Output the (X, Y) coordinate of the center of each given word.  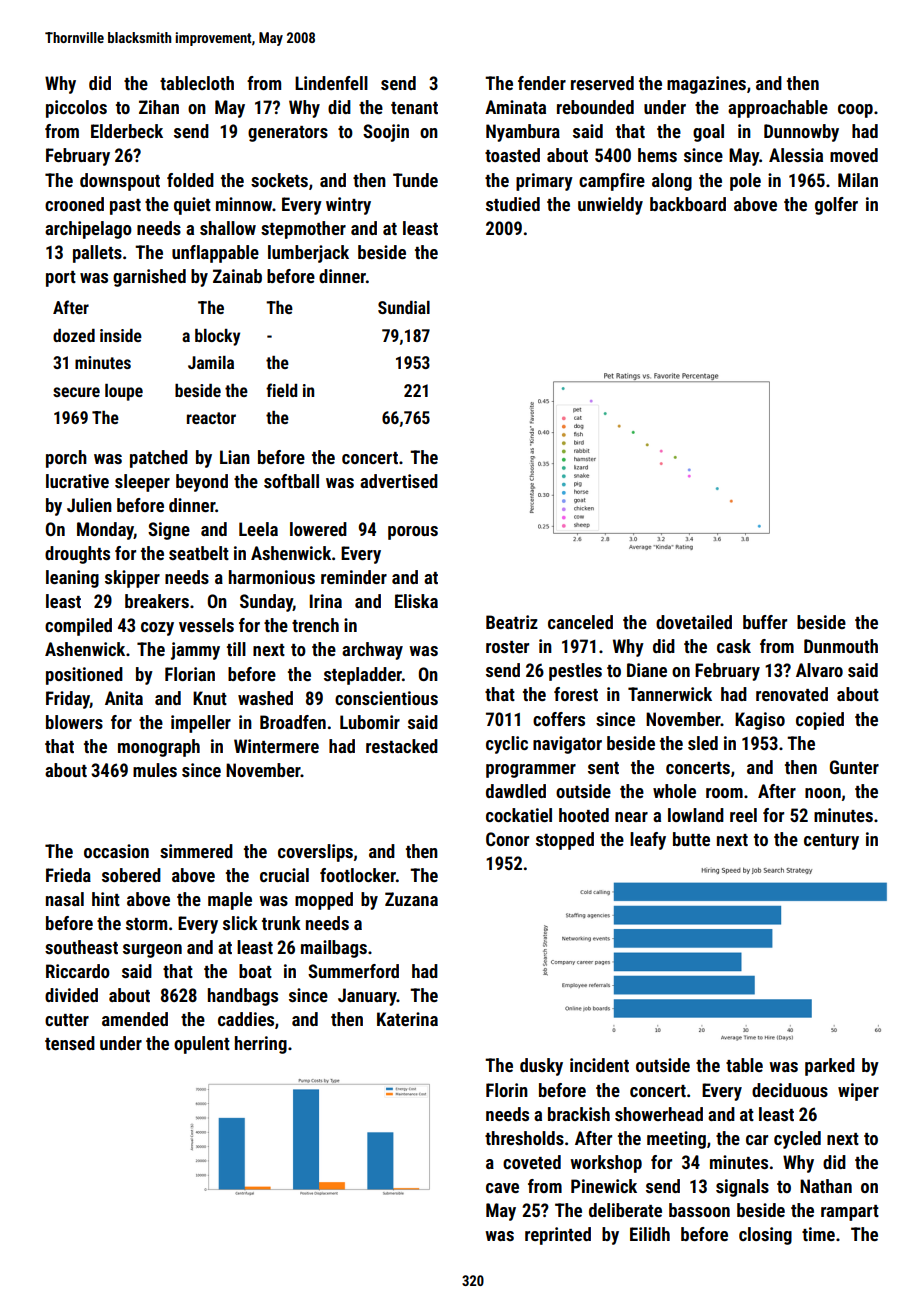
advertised (399, 481)
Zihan (159, 107)
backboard (688, 204)
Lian (235, 457)
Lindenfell (331, 83)
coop (855, 111)
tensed (70, 1043)
